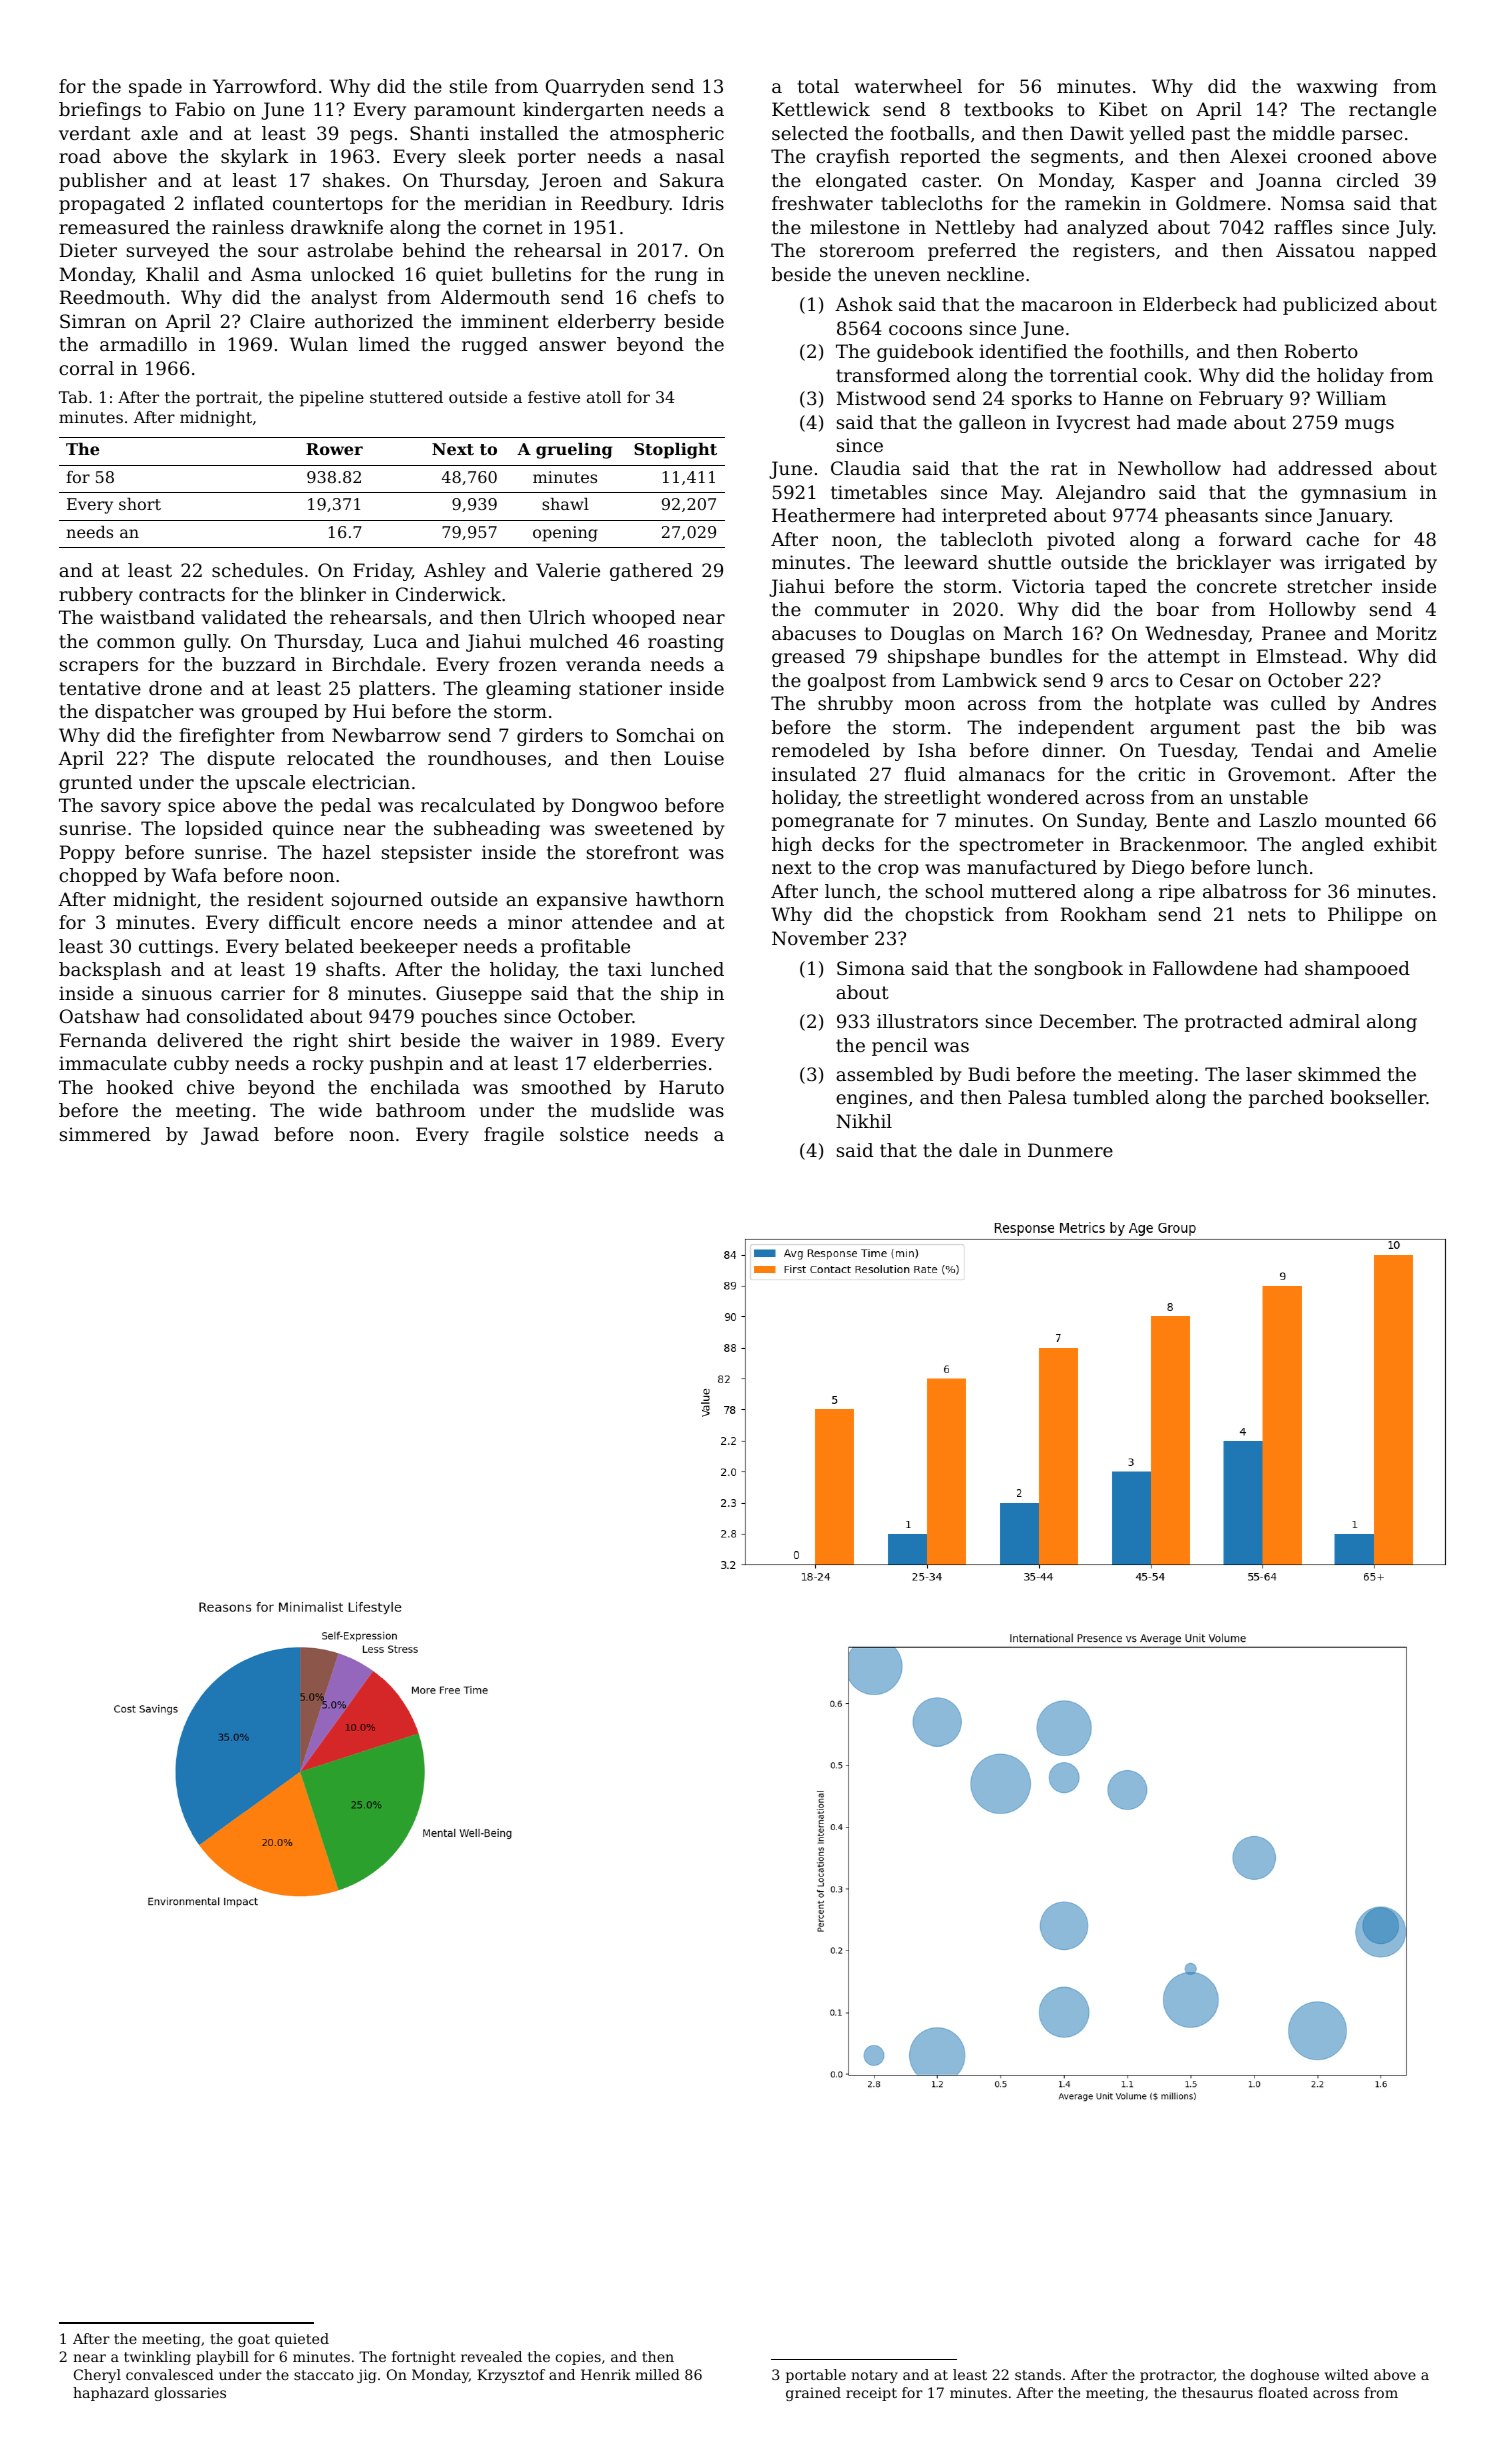 This screenshot has height=2464, width=1496. What do you see at coordinates (105, 1134) in the screenshot?
I see `simmered` at bounding box center [105, 1134].
